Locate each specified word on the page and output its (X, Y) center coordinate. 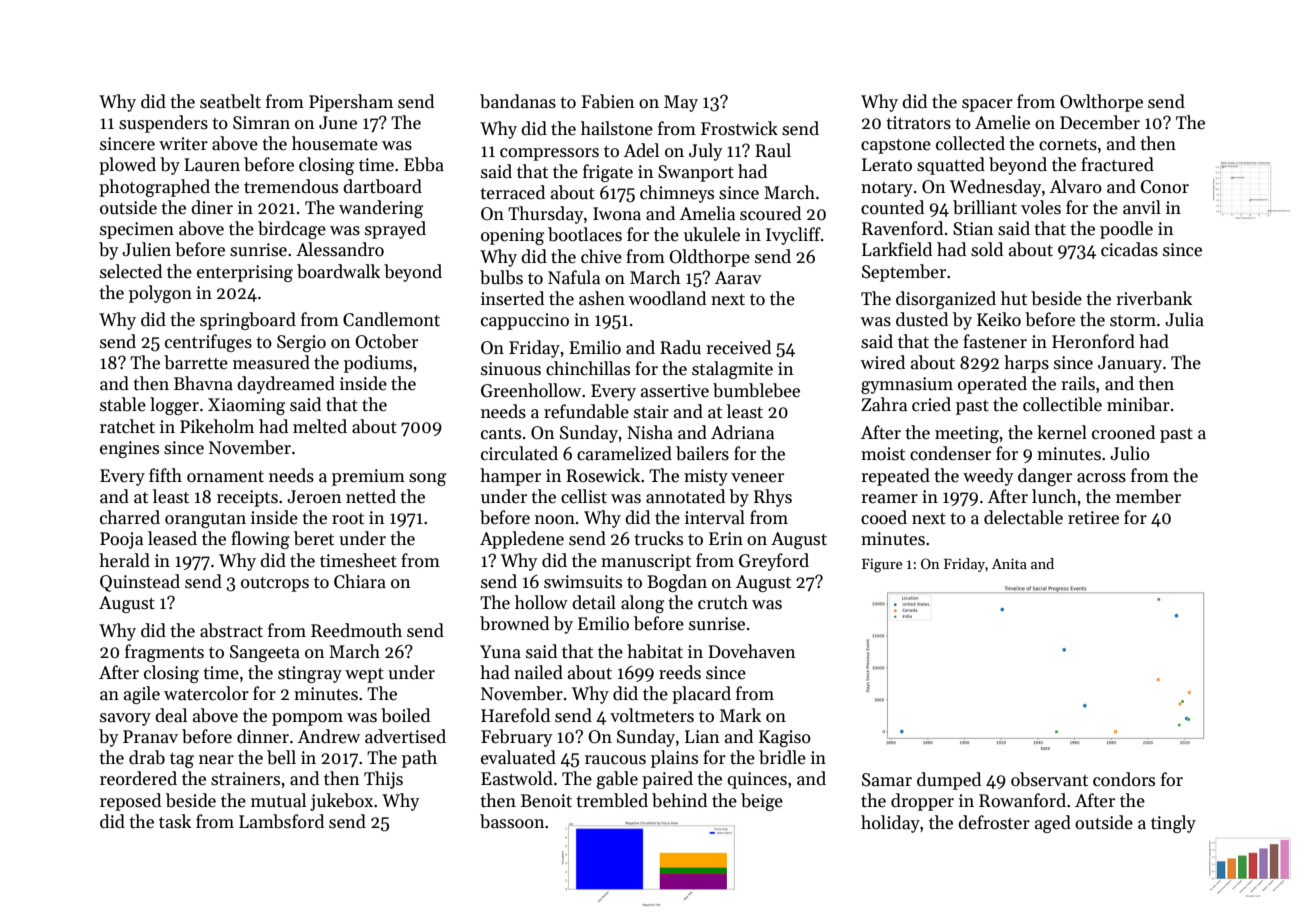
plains (674, 759)
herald (124, 560)
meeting (967, 434)
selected (131, 271)
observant (1049, 779)
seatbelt (230, 101)
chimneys (677, 194)
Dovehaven (751, 651)
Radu (680, 347)
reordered (138, 778)
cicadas (1129, 249)
